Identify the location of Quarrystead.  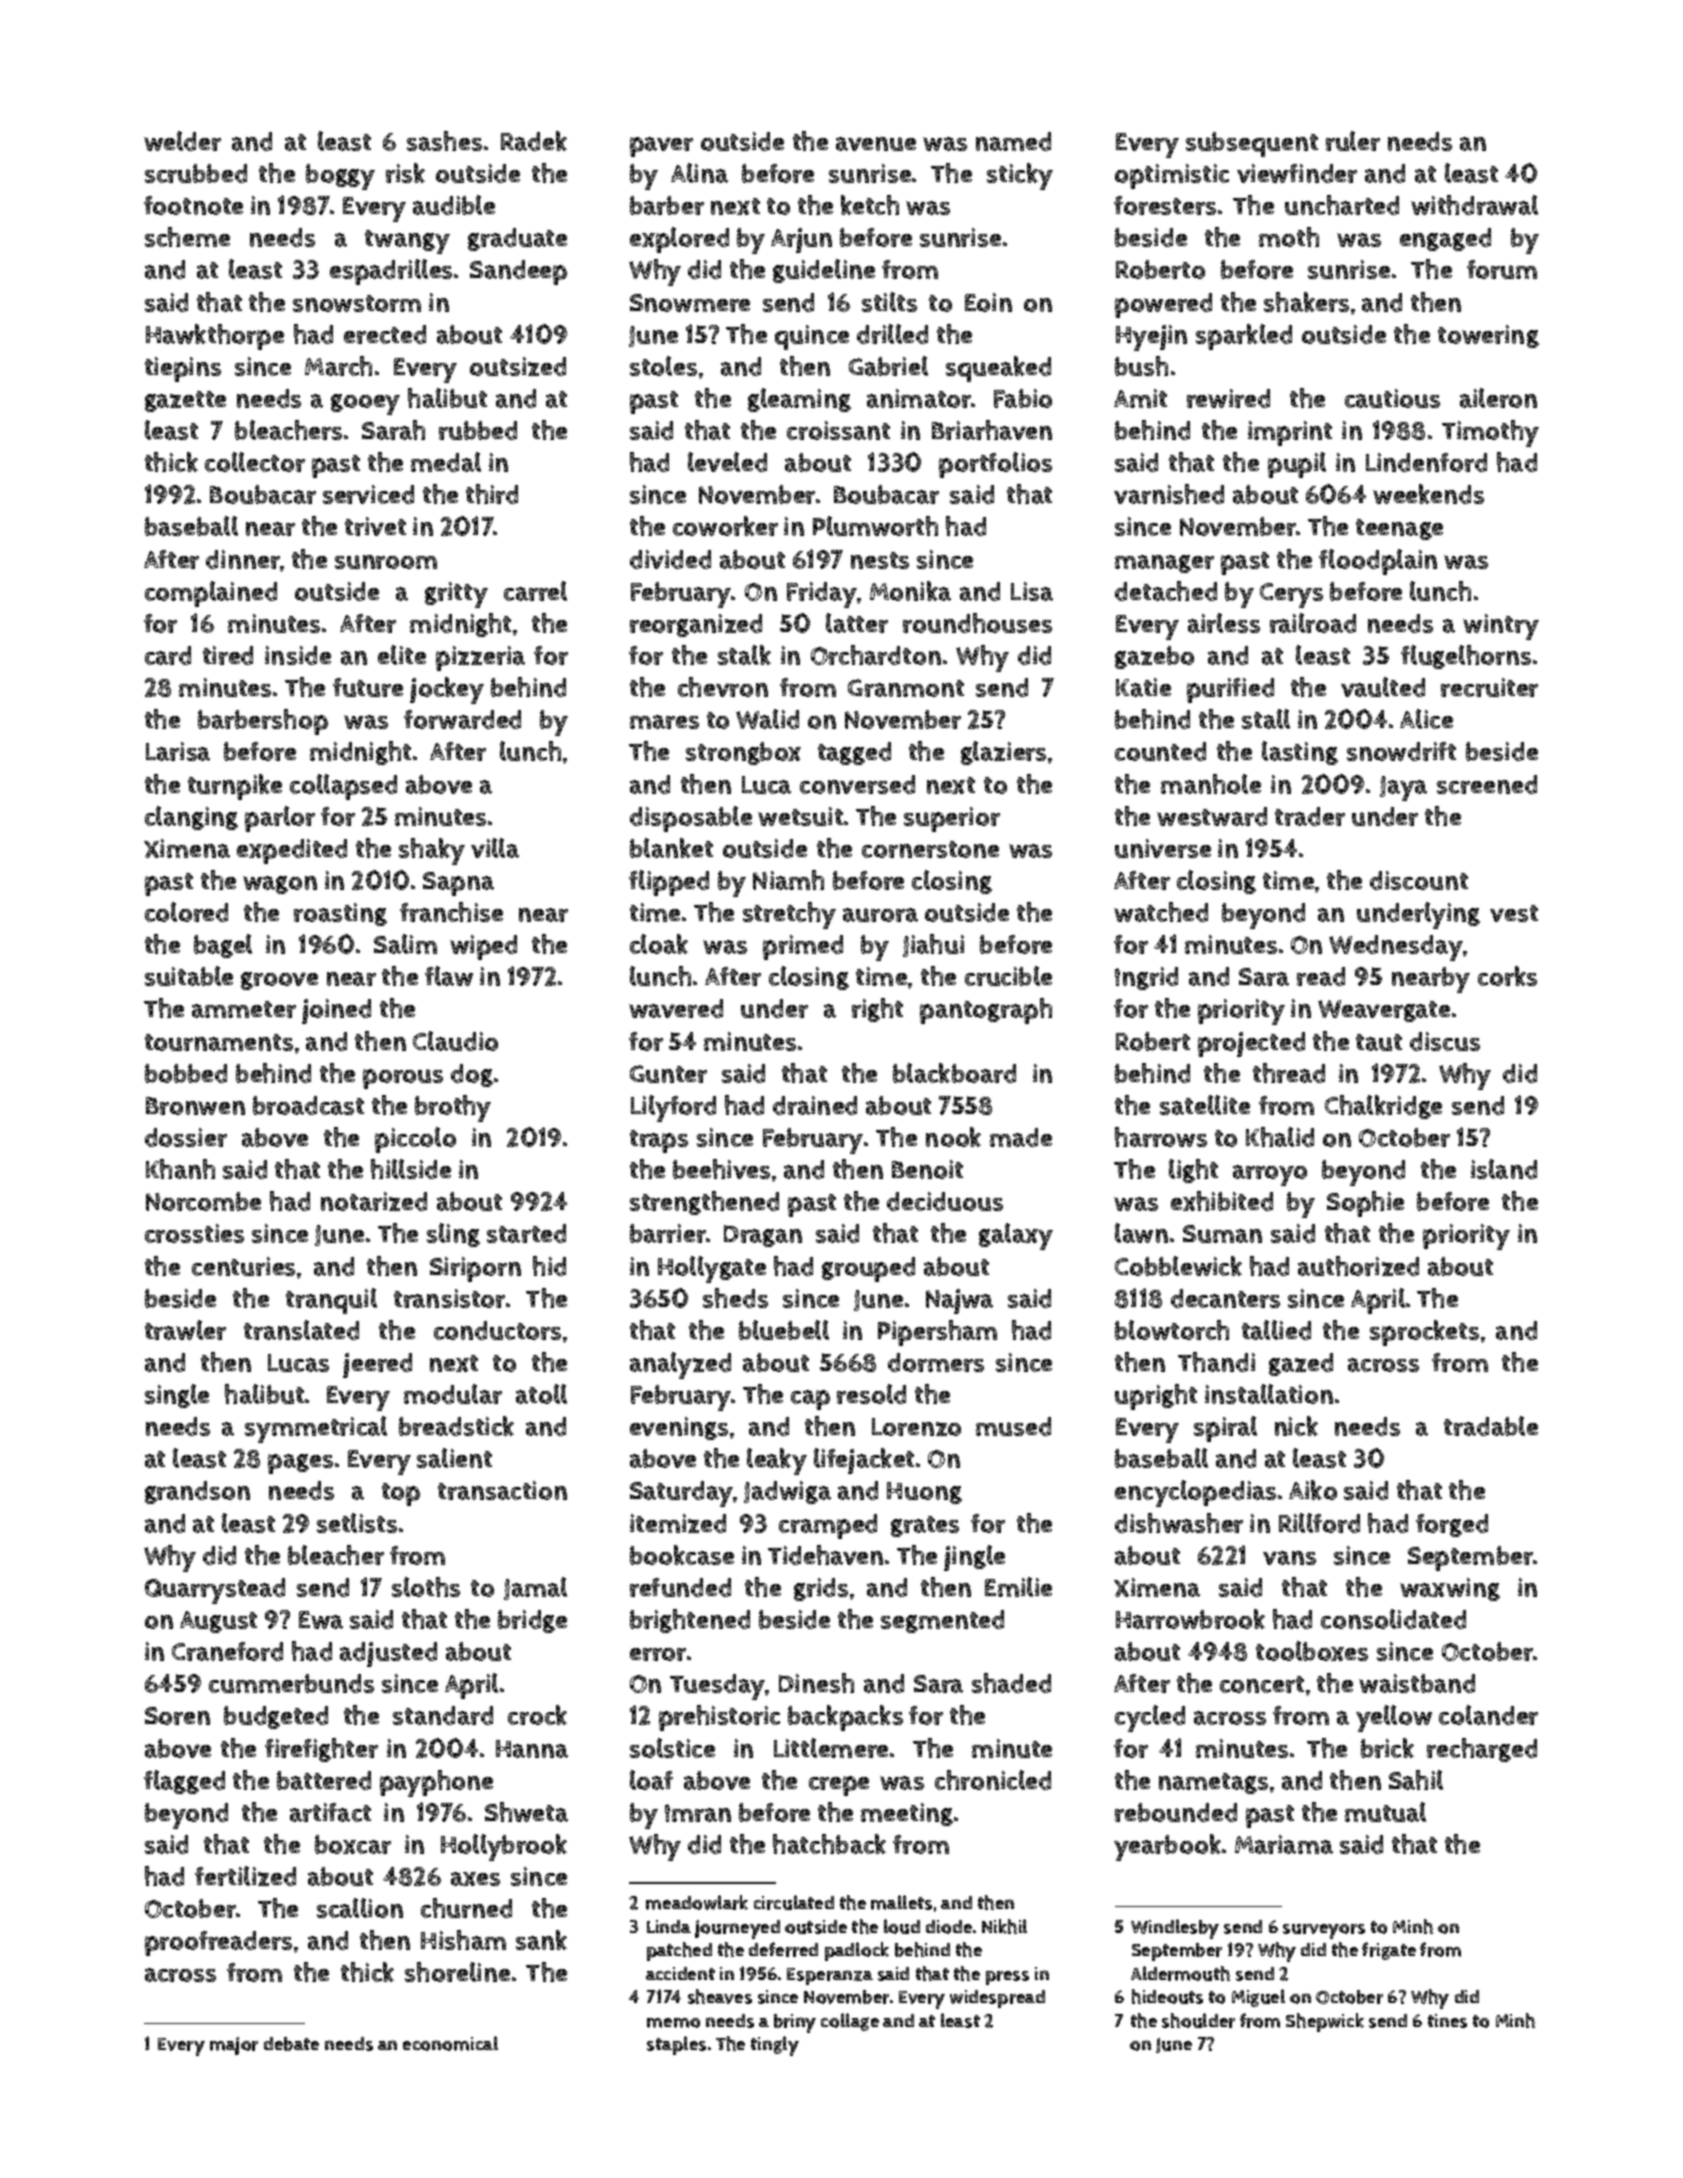
(215, 1591).
